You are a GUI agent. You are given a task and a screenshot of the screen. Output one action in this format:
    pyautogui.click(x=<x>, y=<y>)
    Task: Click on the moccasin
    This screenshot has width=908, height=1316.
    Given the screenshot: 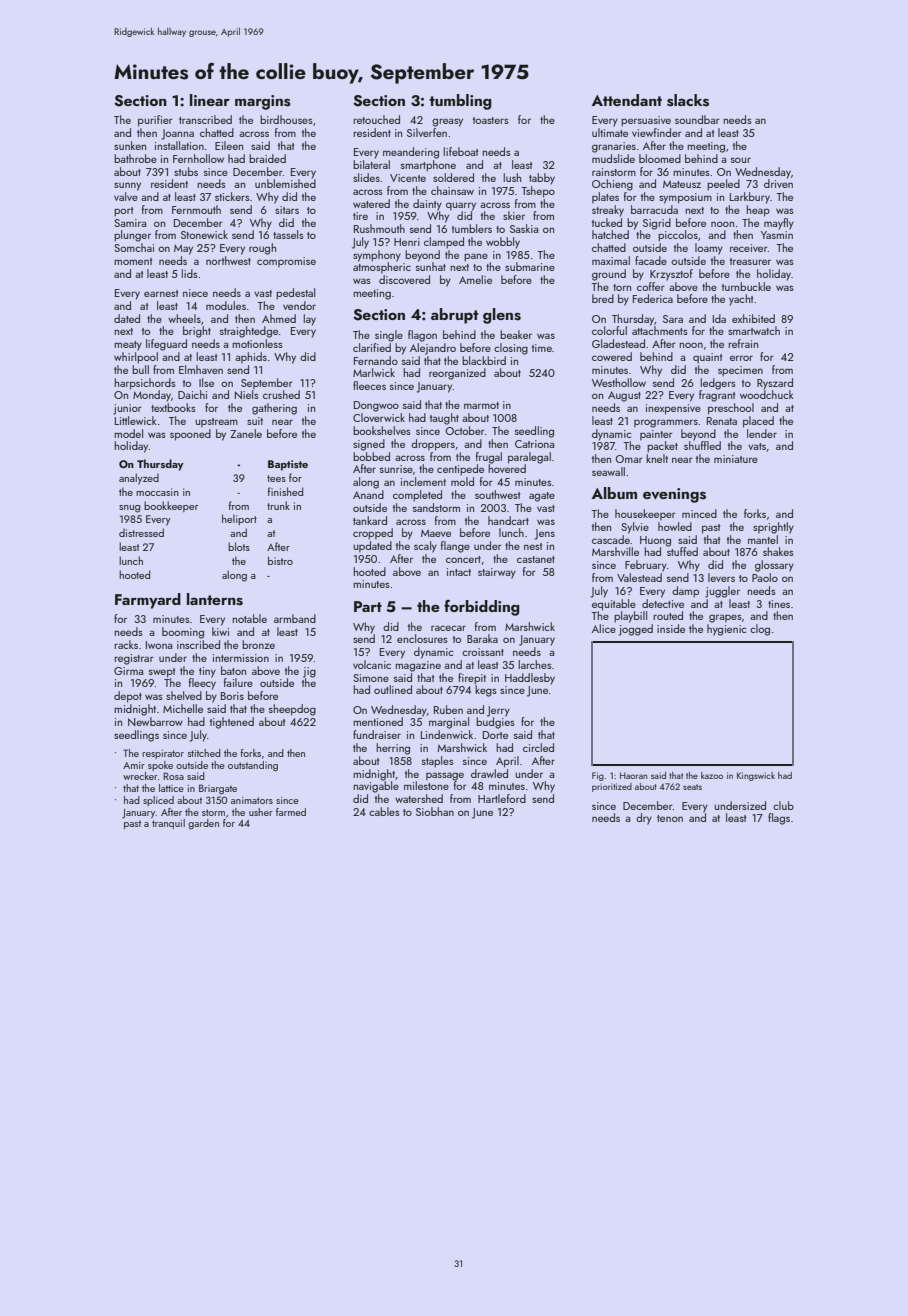 What is the action you would take?
    pyautogui.click(x=157, y=492)
